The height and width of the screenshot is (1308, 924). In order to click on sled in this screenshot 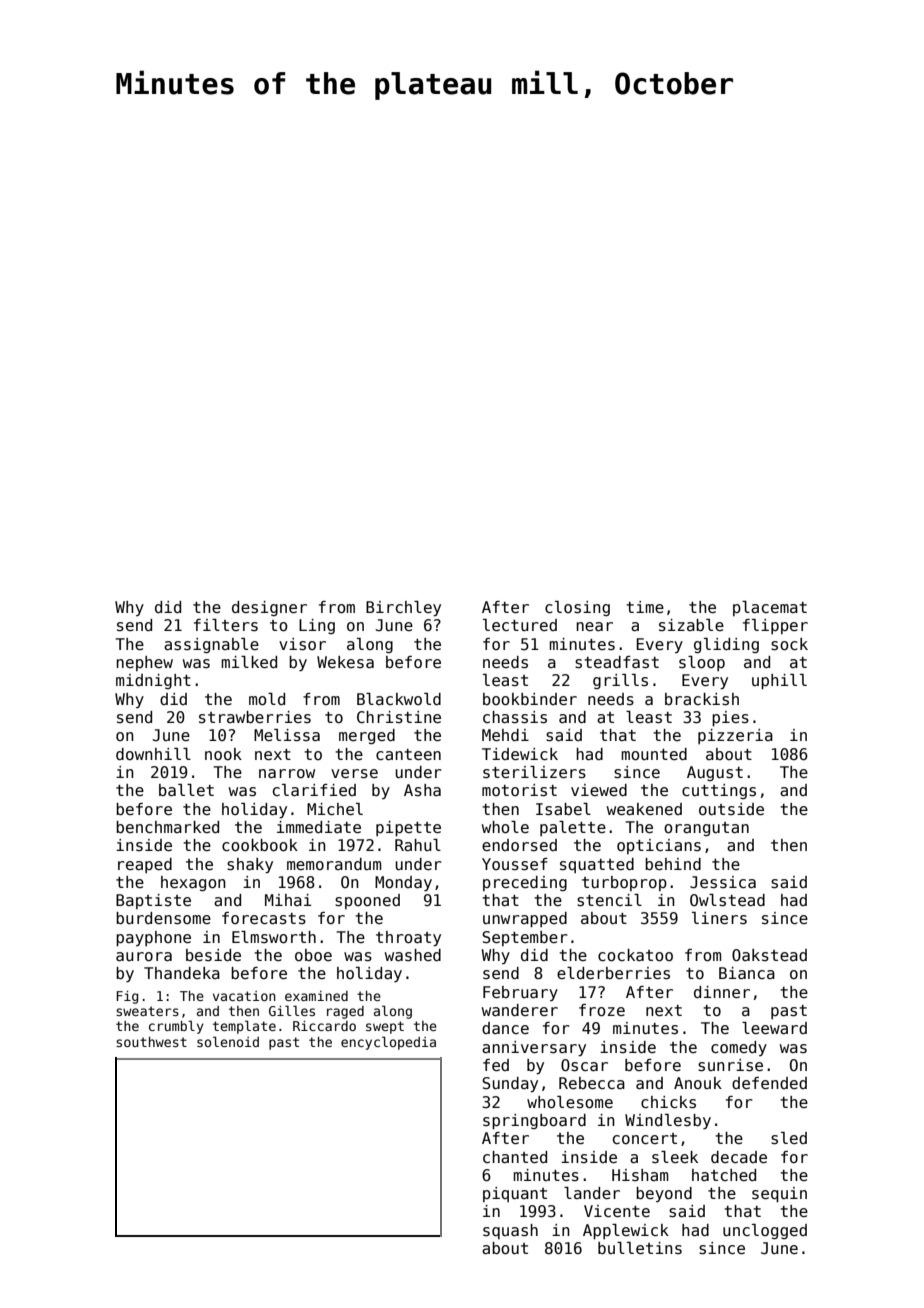, I will do `click(789, 1138)`.
